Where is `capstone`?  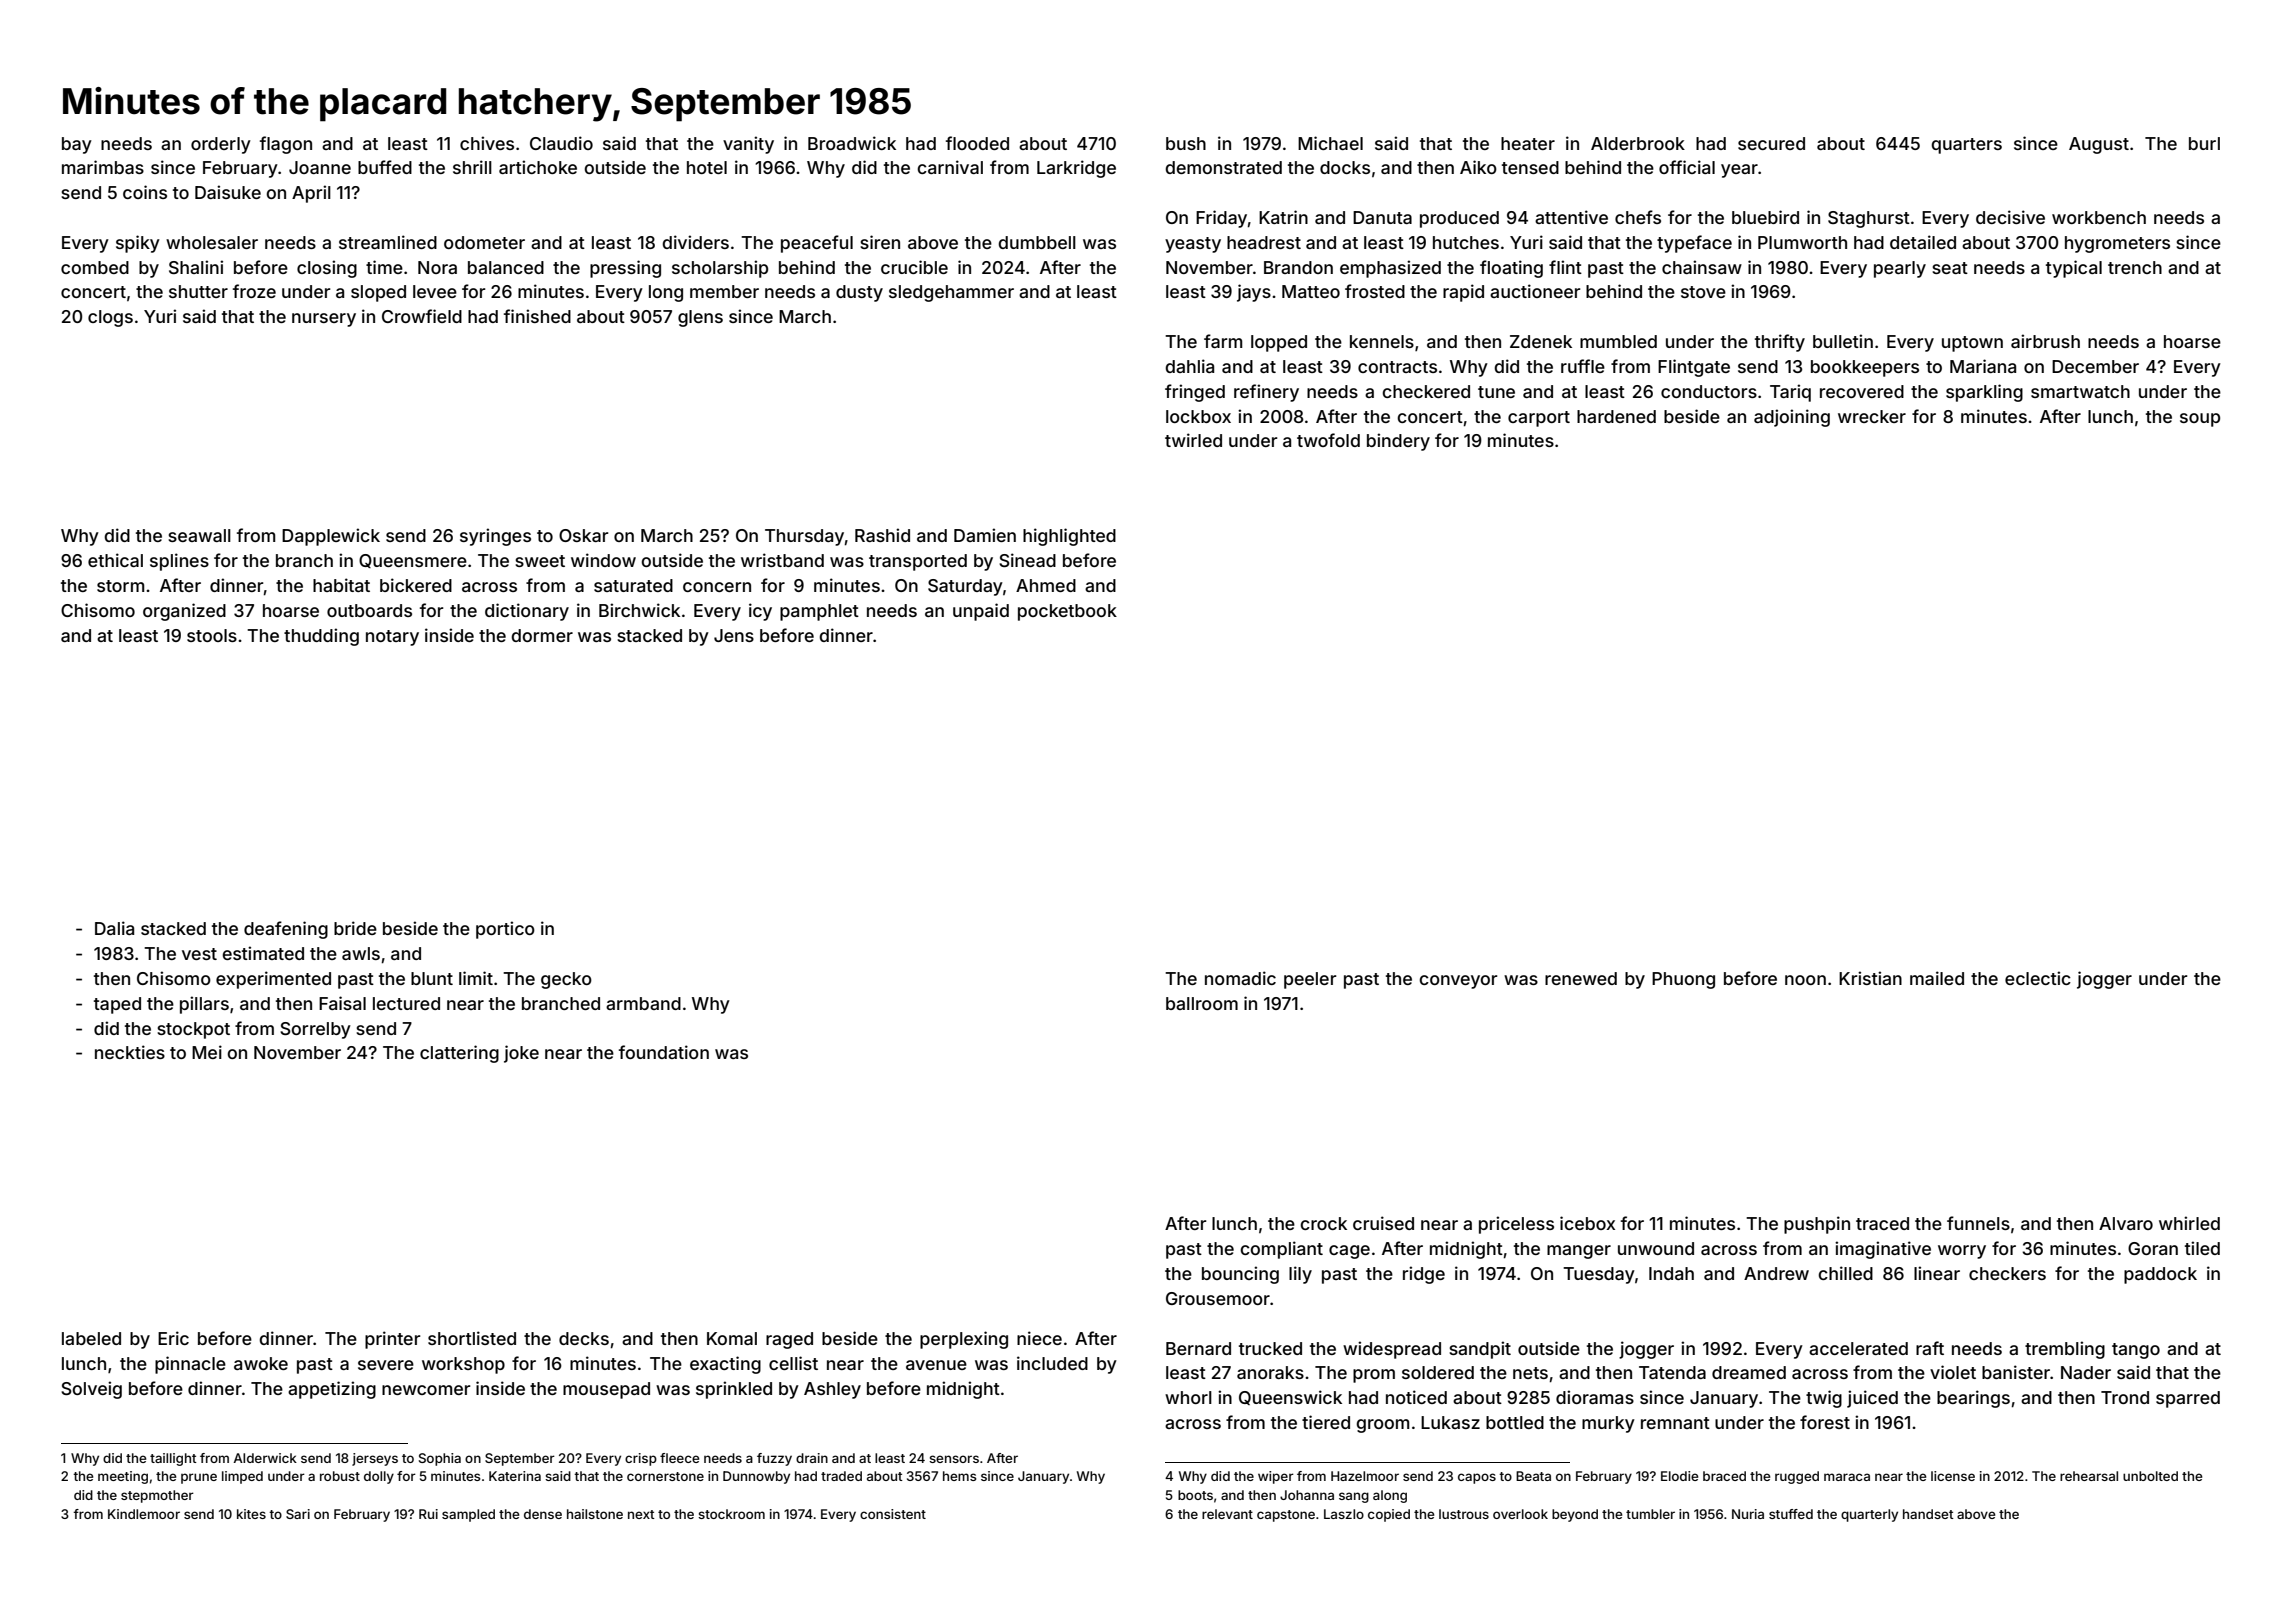
capstone is located at coordinates (1286, 1516).
